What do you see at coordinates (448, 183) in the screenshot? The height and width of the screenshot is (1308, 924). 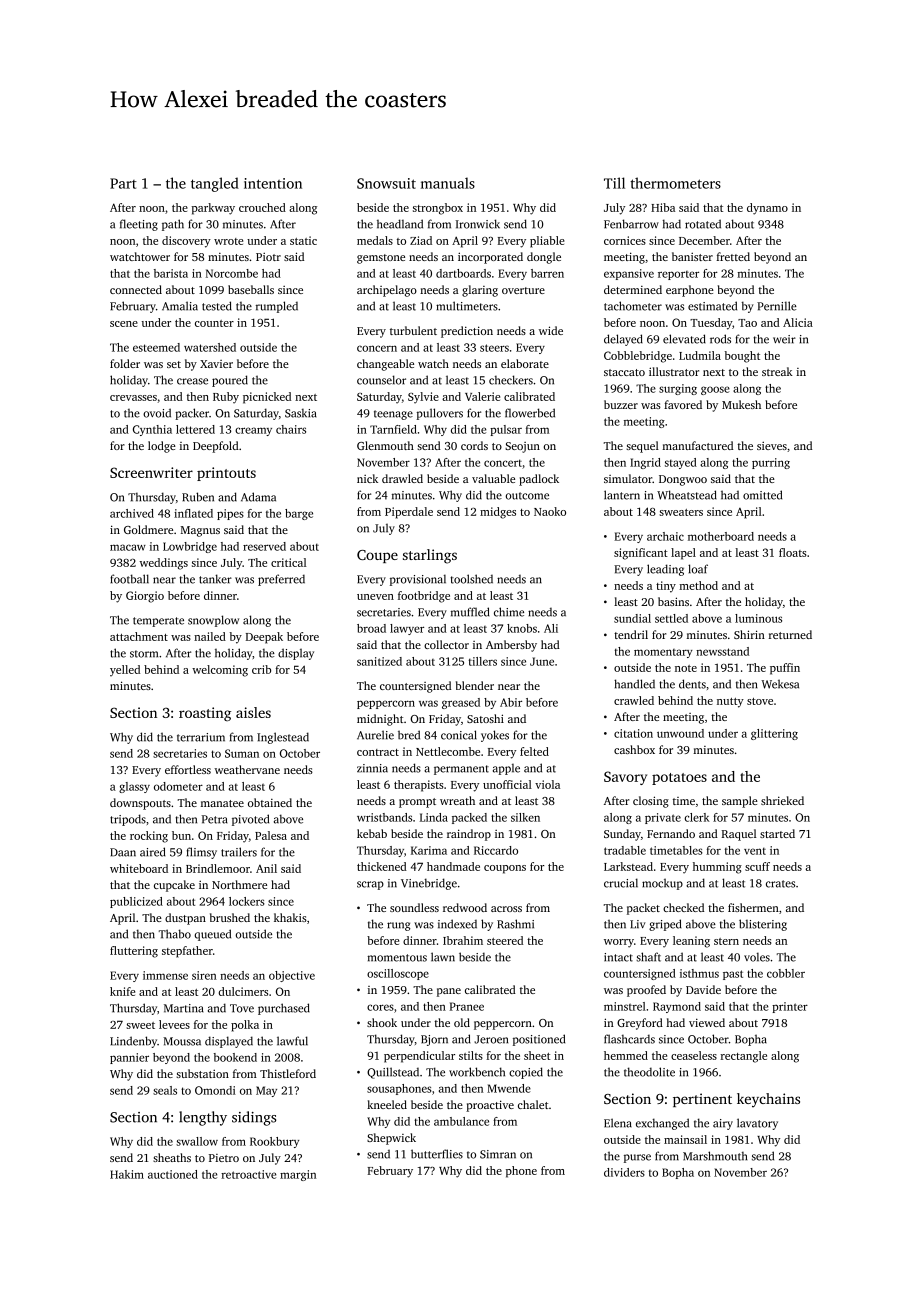 I see `manuals` at bounding box center [448, 183].
